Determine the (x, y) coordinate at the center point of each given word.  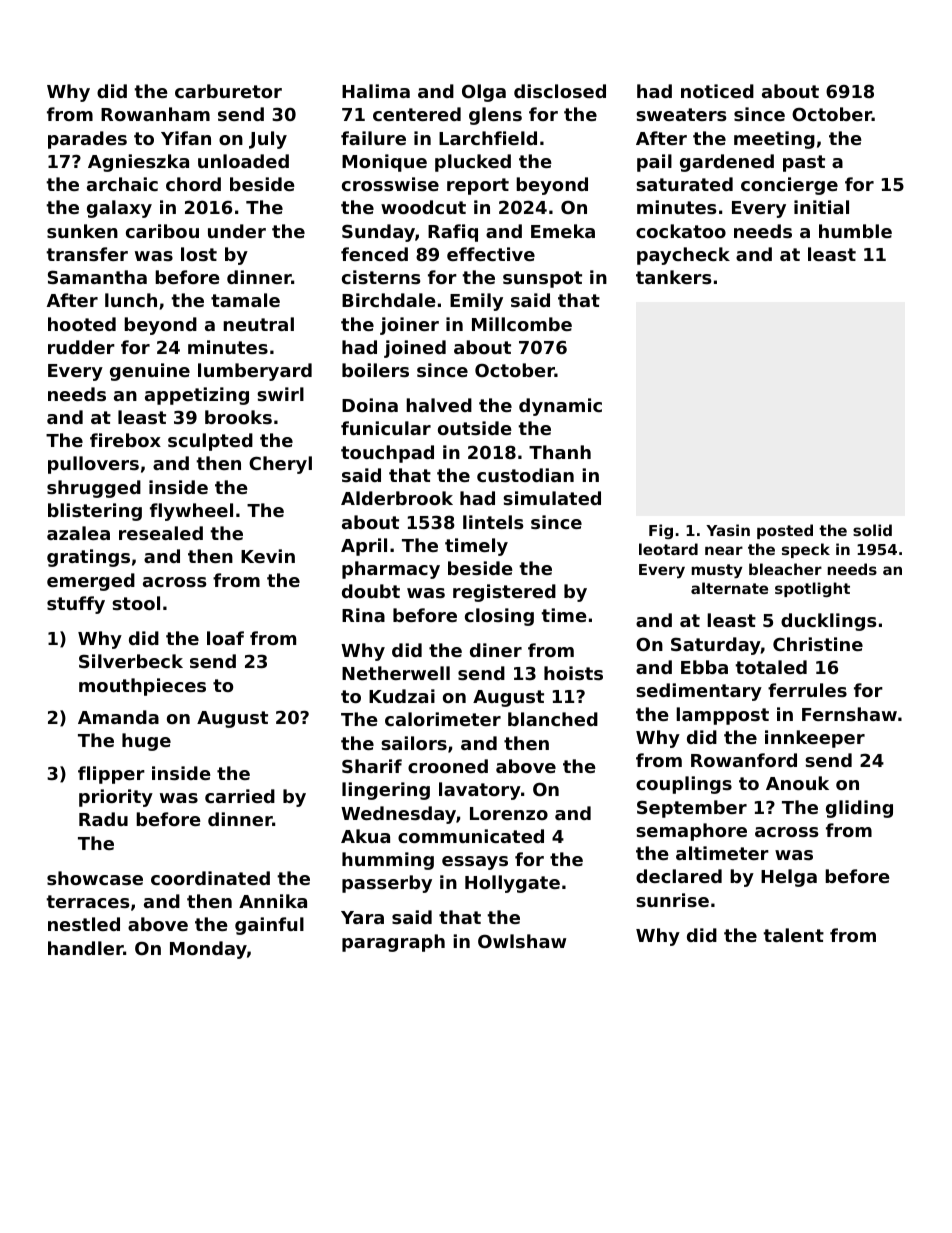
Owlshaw (522, 941)
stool (136, 603)
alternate (729, 588)
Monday (208, 950)
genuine (150, 372)
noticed (717, 91)
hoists (573, 673)
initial (821, 207)
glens (495, 116)
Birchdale (389, 300)
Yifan (186, 138)
